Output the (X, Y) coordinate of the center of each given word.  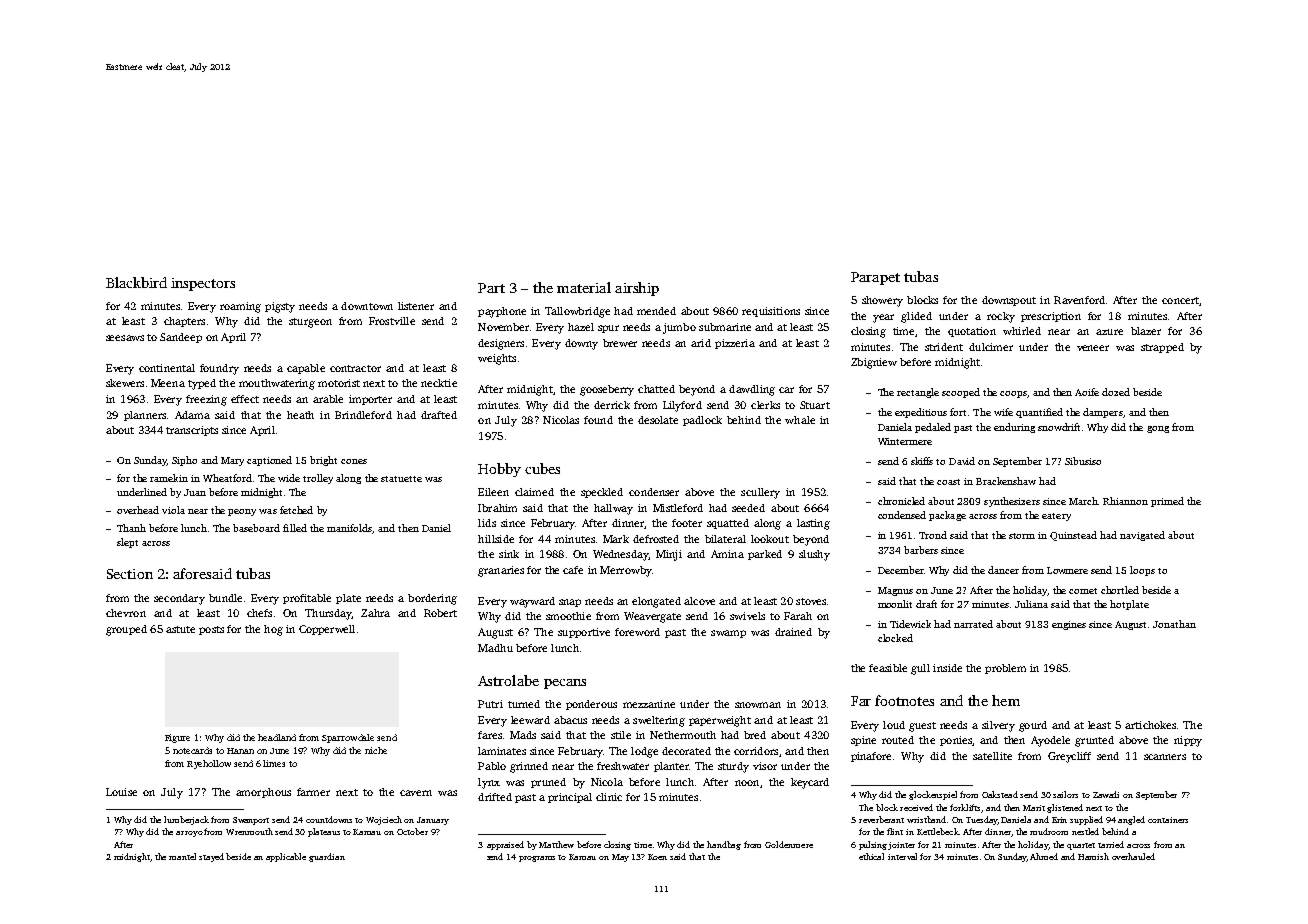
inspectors (203, 284)
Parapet (875, 278)
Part (491, 288)
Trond (933, 535)
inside (947, 668)
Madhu (495, 648)
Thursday (328, 614)
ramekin (169, 478)
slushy (814, 555)
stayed (211, 857)
